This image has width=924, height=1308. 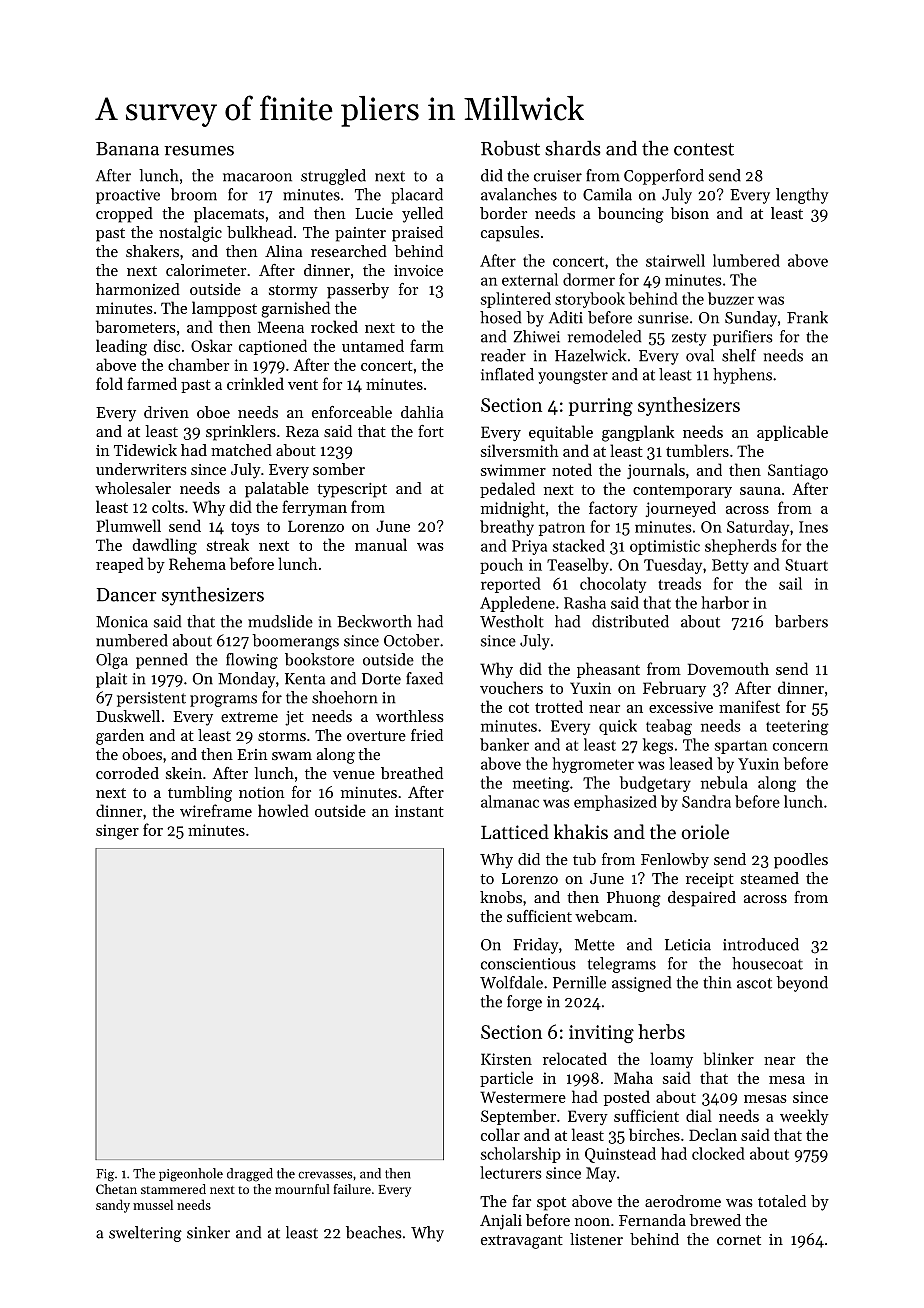 I want to click on harbor, so click(x=725, y=602).
